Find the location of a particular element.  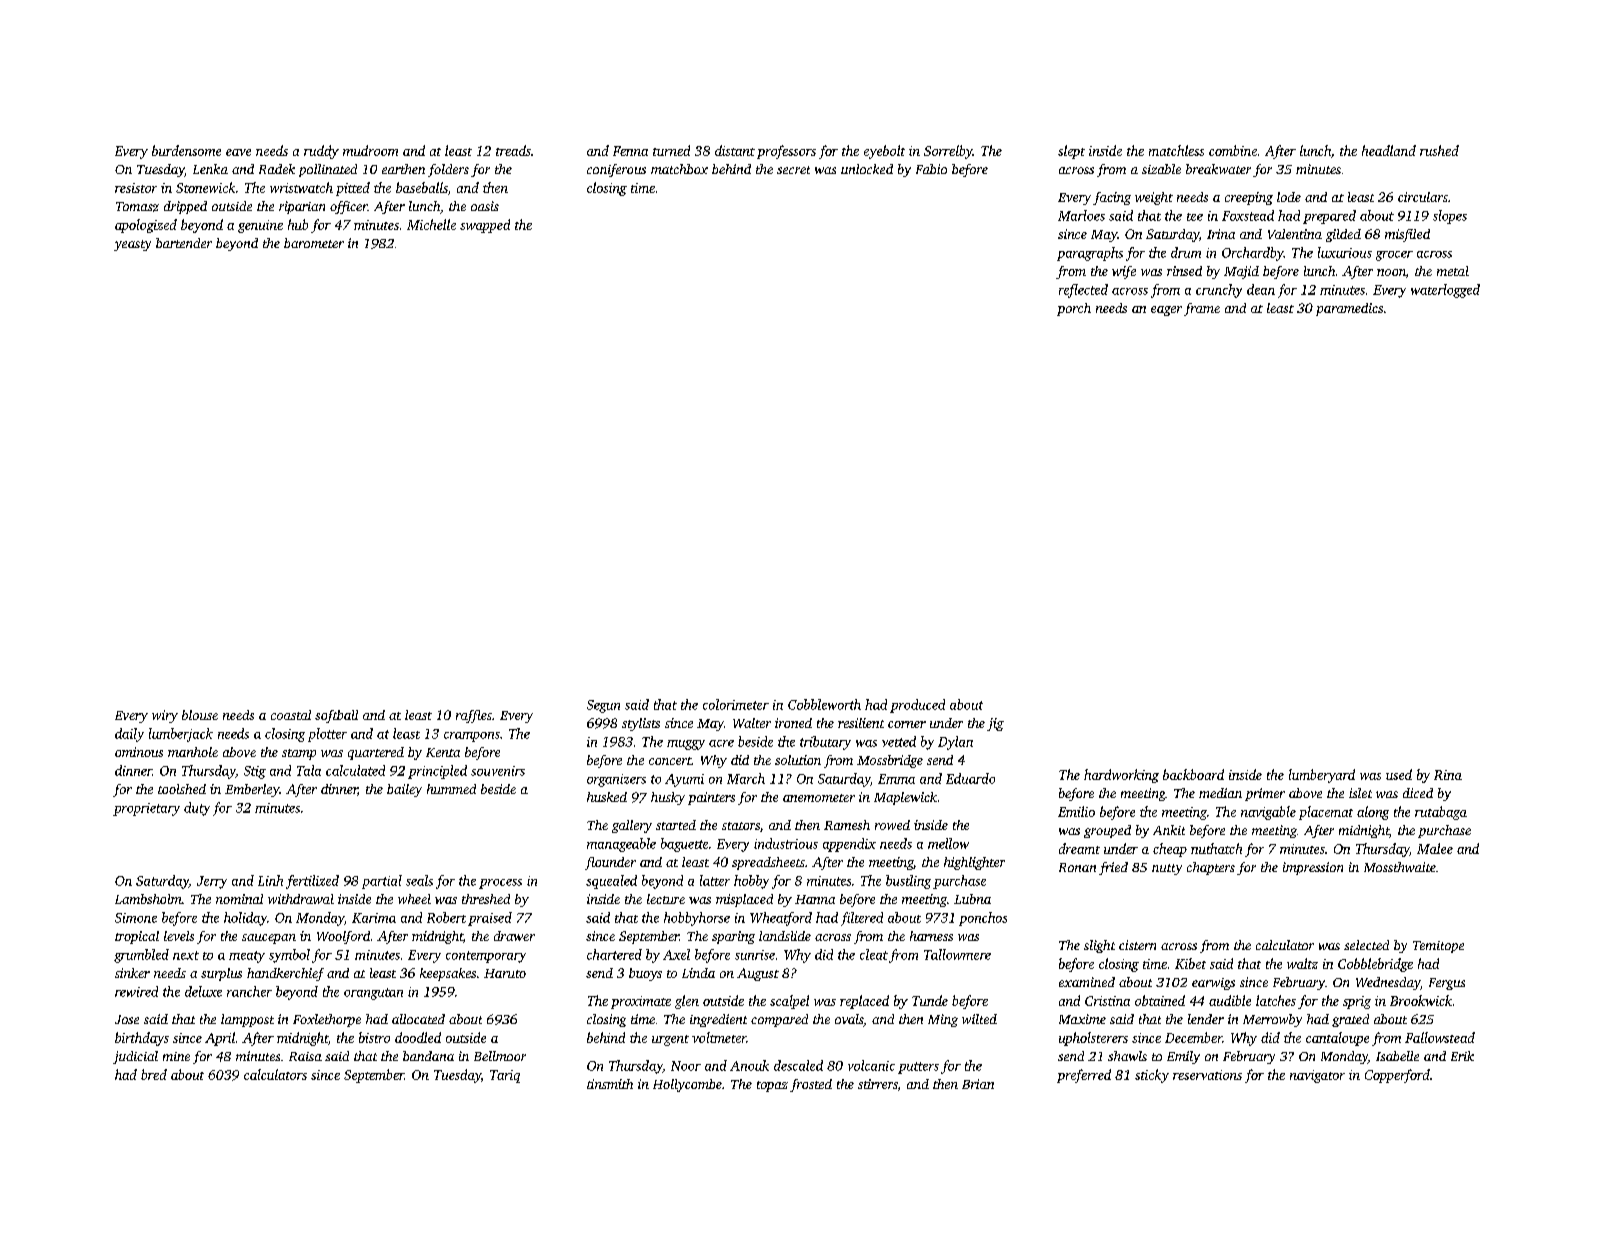

headland is located at coordinates (1389, 150).
